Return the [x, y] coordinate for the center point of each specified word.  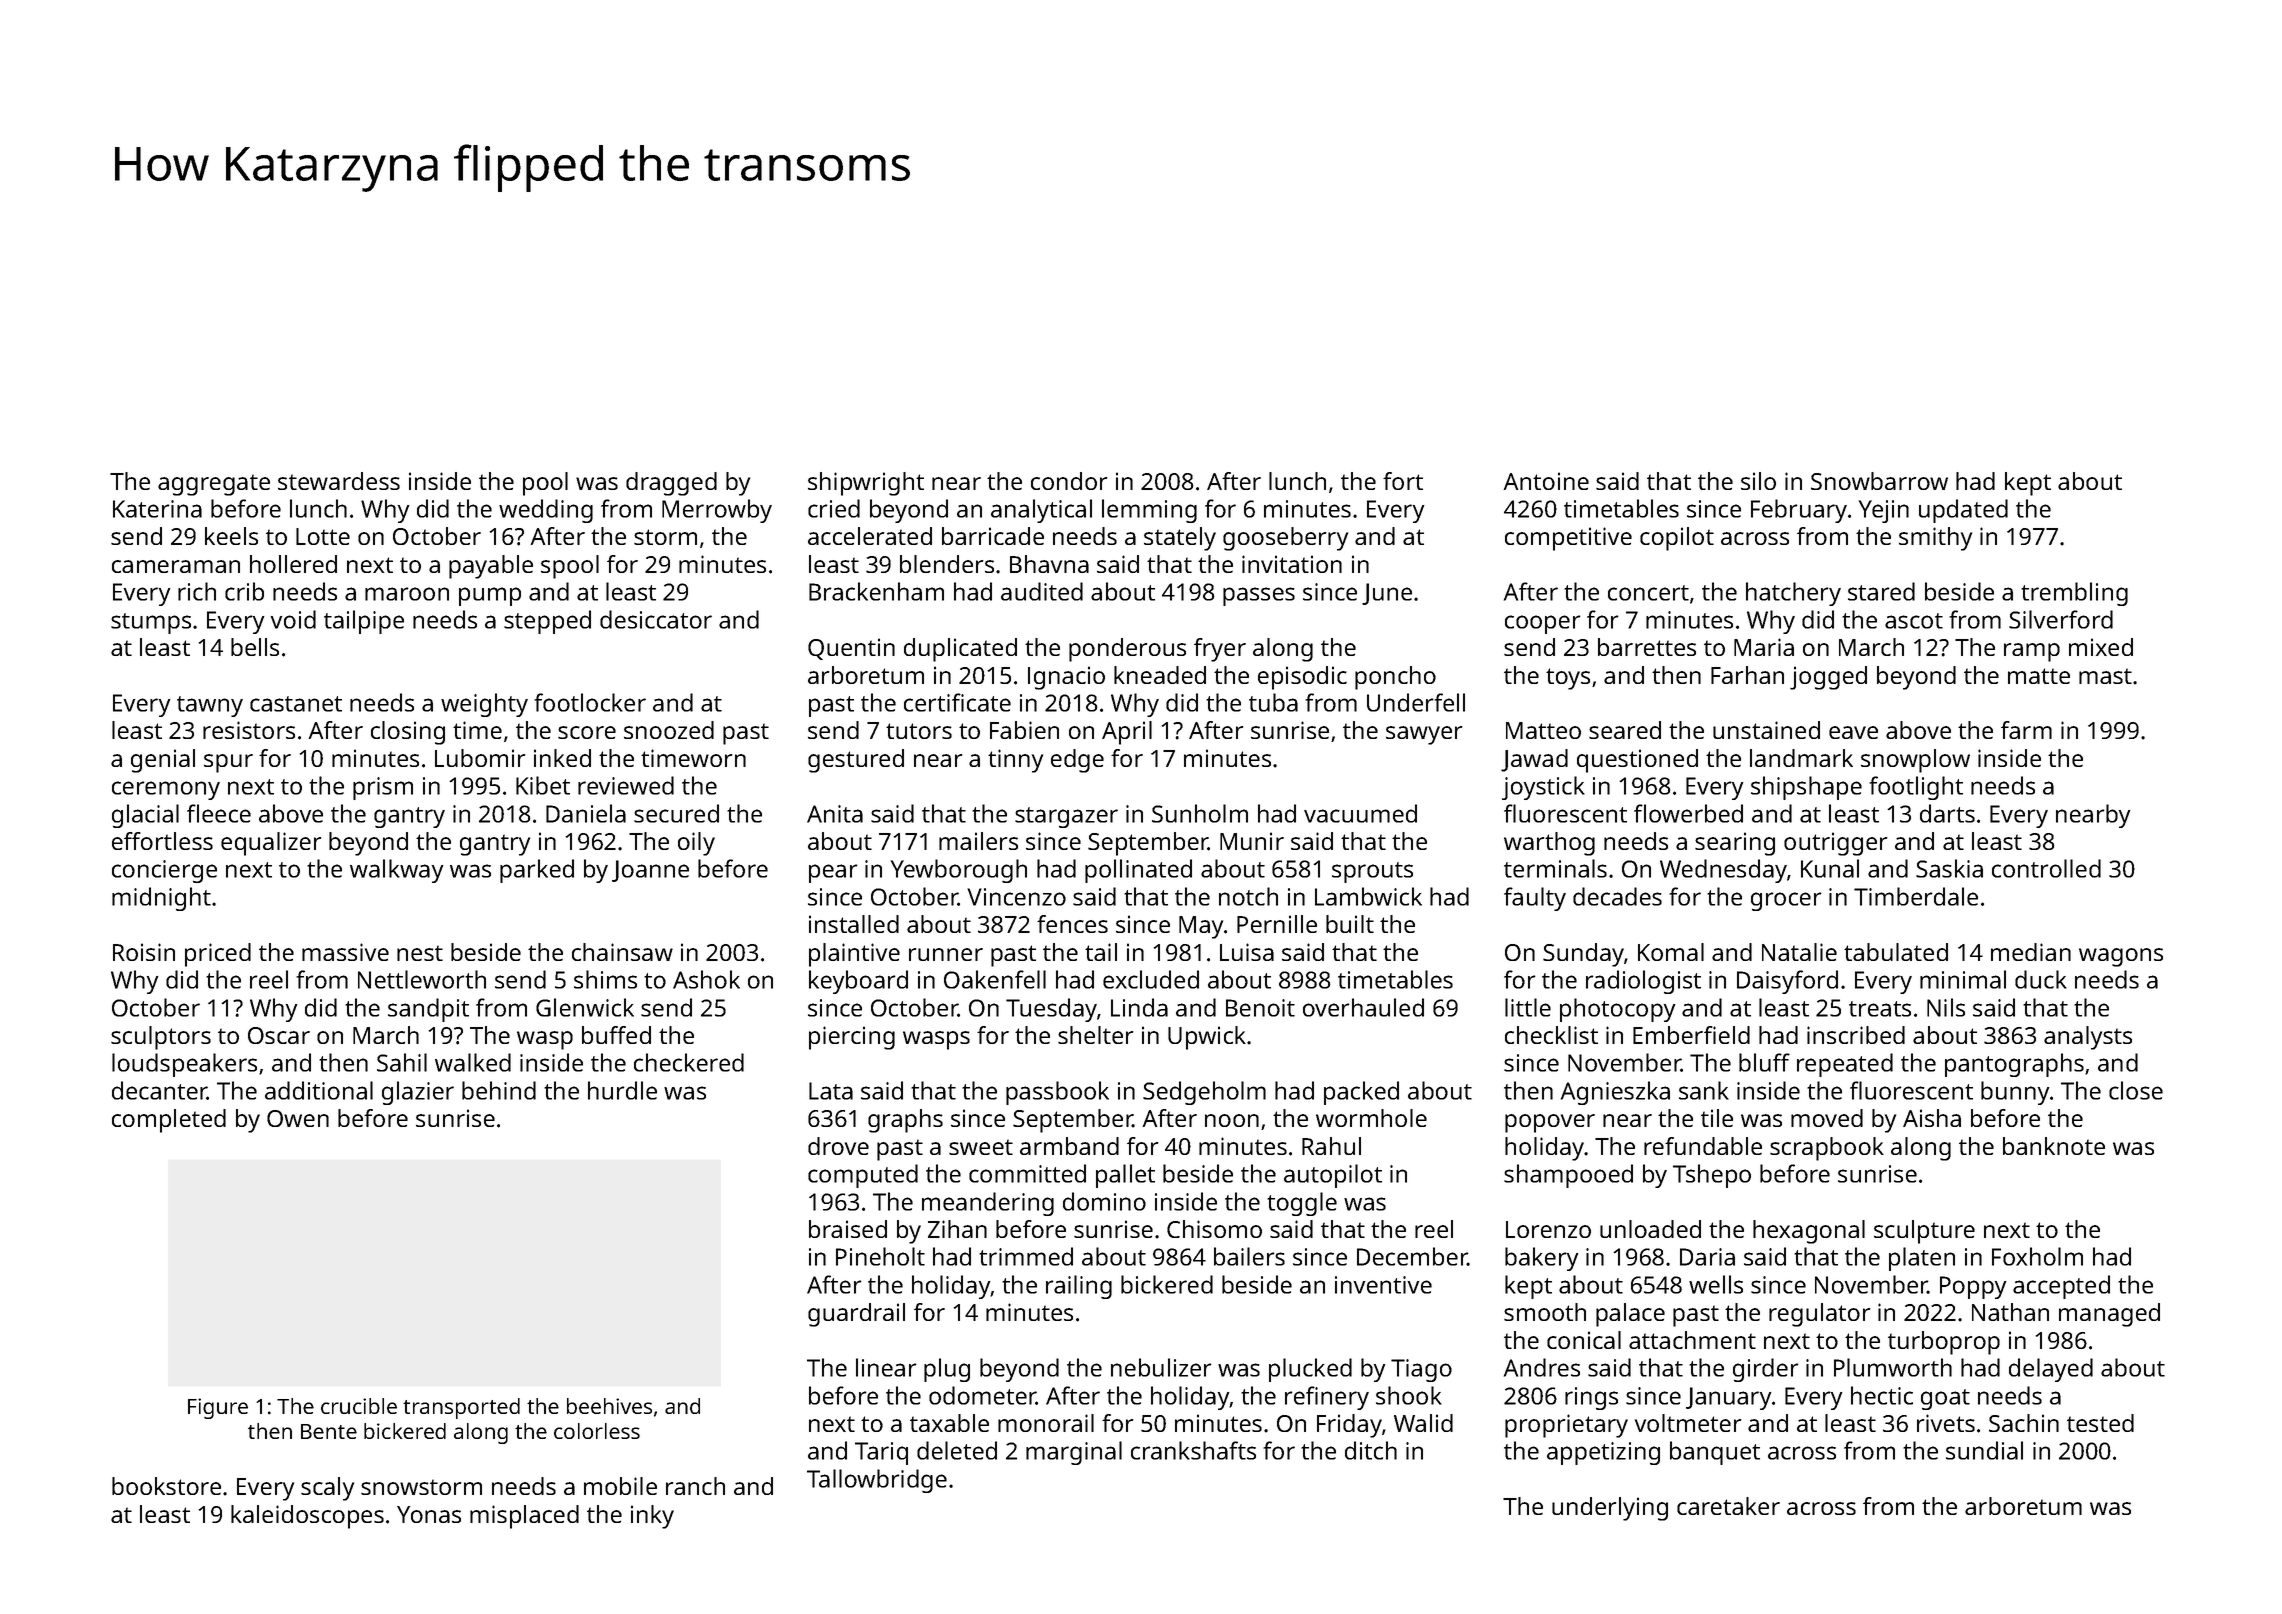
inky [652, 1517]
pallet [1125, 1176]
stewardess [339, 481]
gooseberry [1285, 539]
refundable [1703, 1146]
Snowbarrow [1879, 481]
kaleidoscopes [307, 1517]
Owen [298, 1118]
